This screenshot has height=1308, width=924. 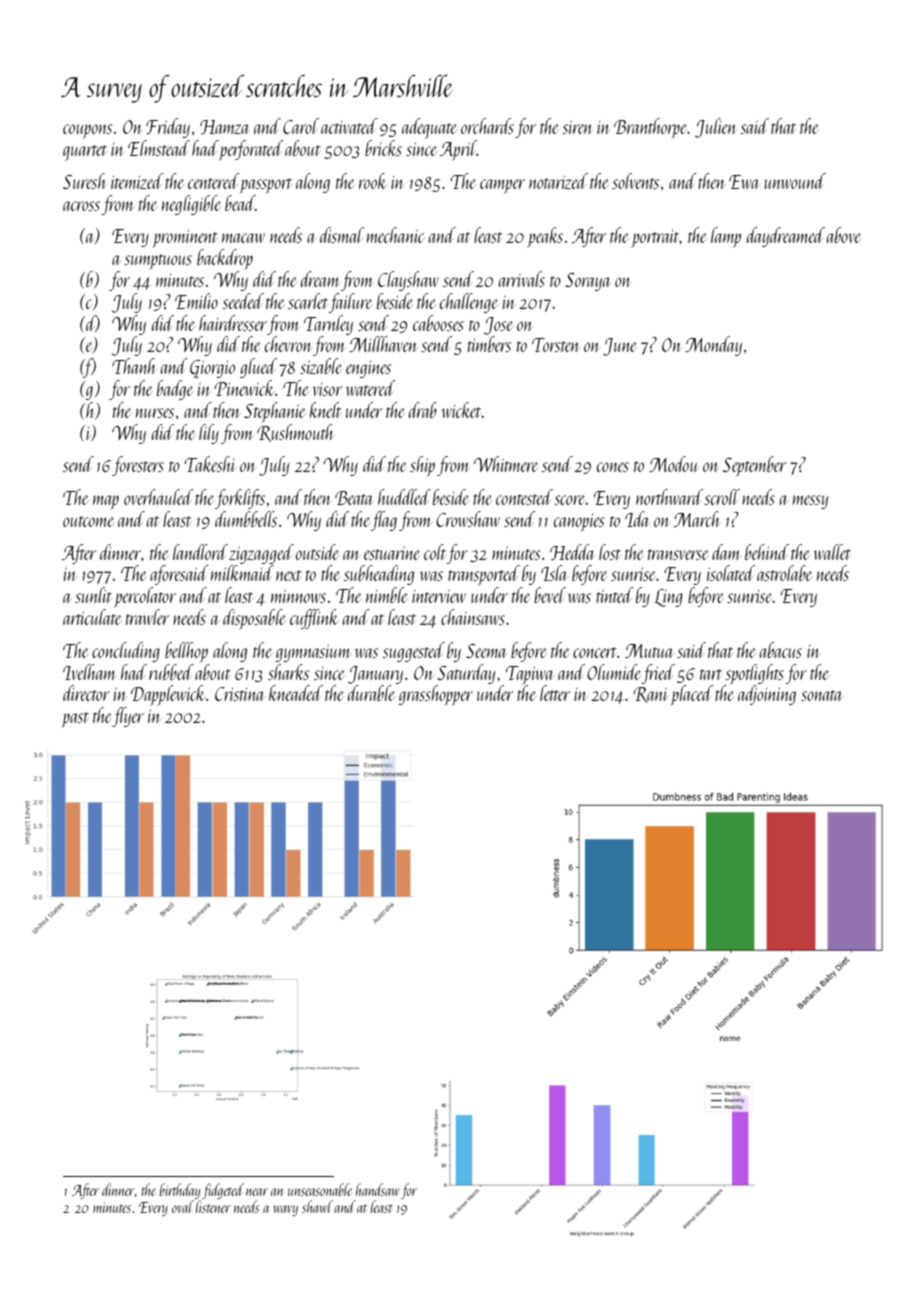 What do you see at coordinates (378, 1189) in the screenshot?
I see `handsaw` at bounding box center [378, 1189].
